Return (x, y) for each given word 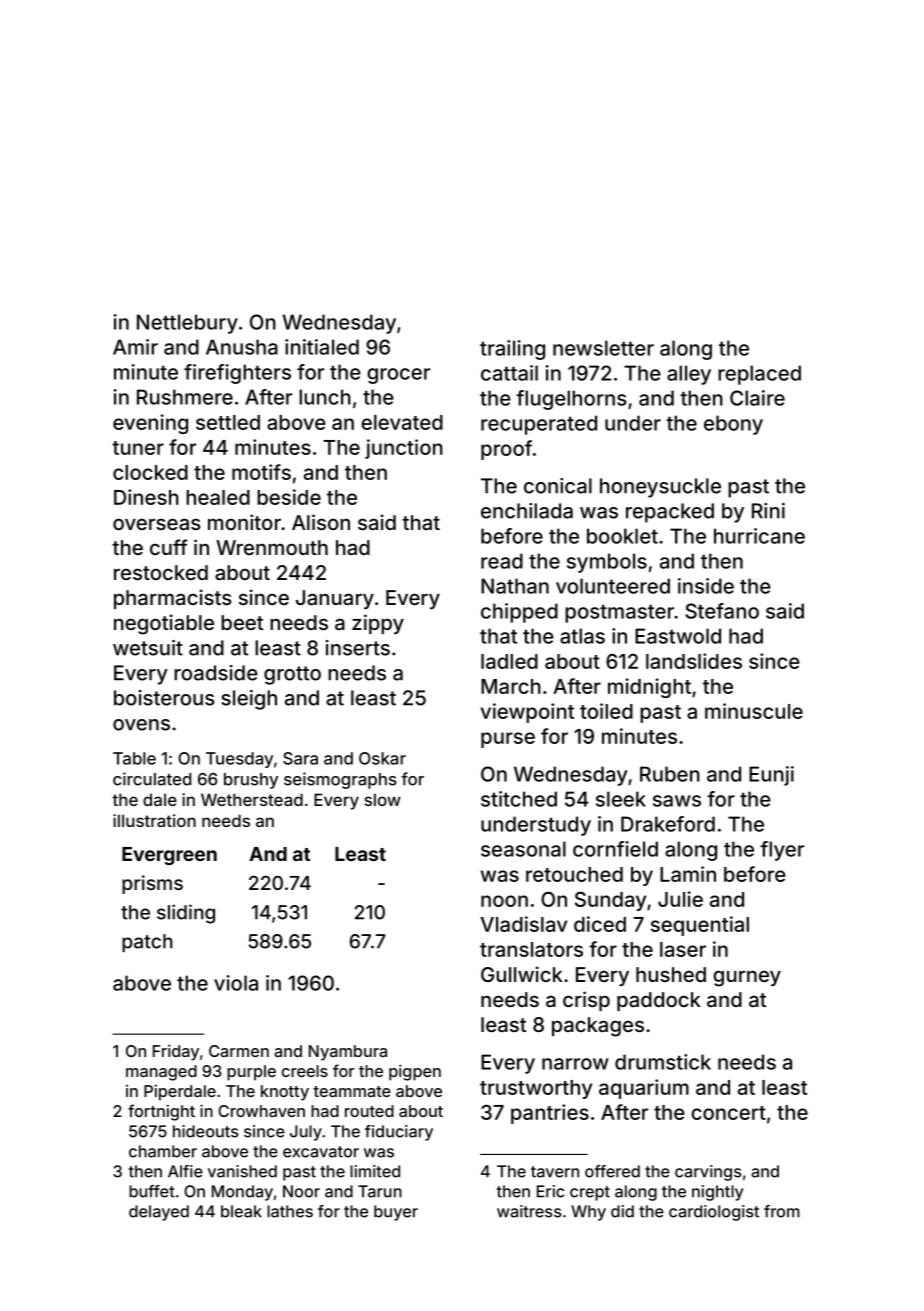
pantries (550, 1114)
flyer (782, 851)
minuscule (754, 711)
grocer (398, 376)
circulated (152, 779)
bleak (241, 1211)
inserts (358, 648)
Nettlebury (187, 324)
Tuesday (239, 760)
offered (612, 1171)
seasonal (523, 849)
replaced (759, 375)
